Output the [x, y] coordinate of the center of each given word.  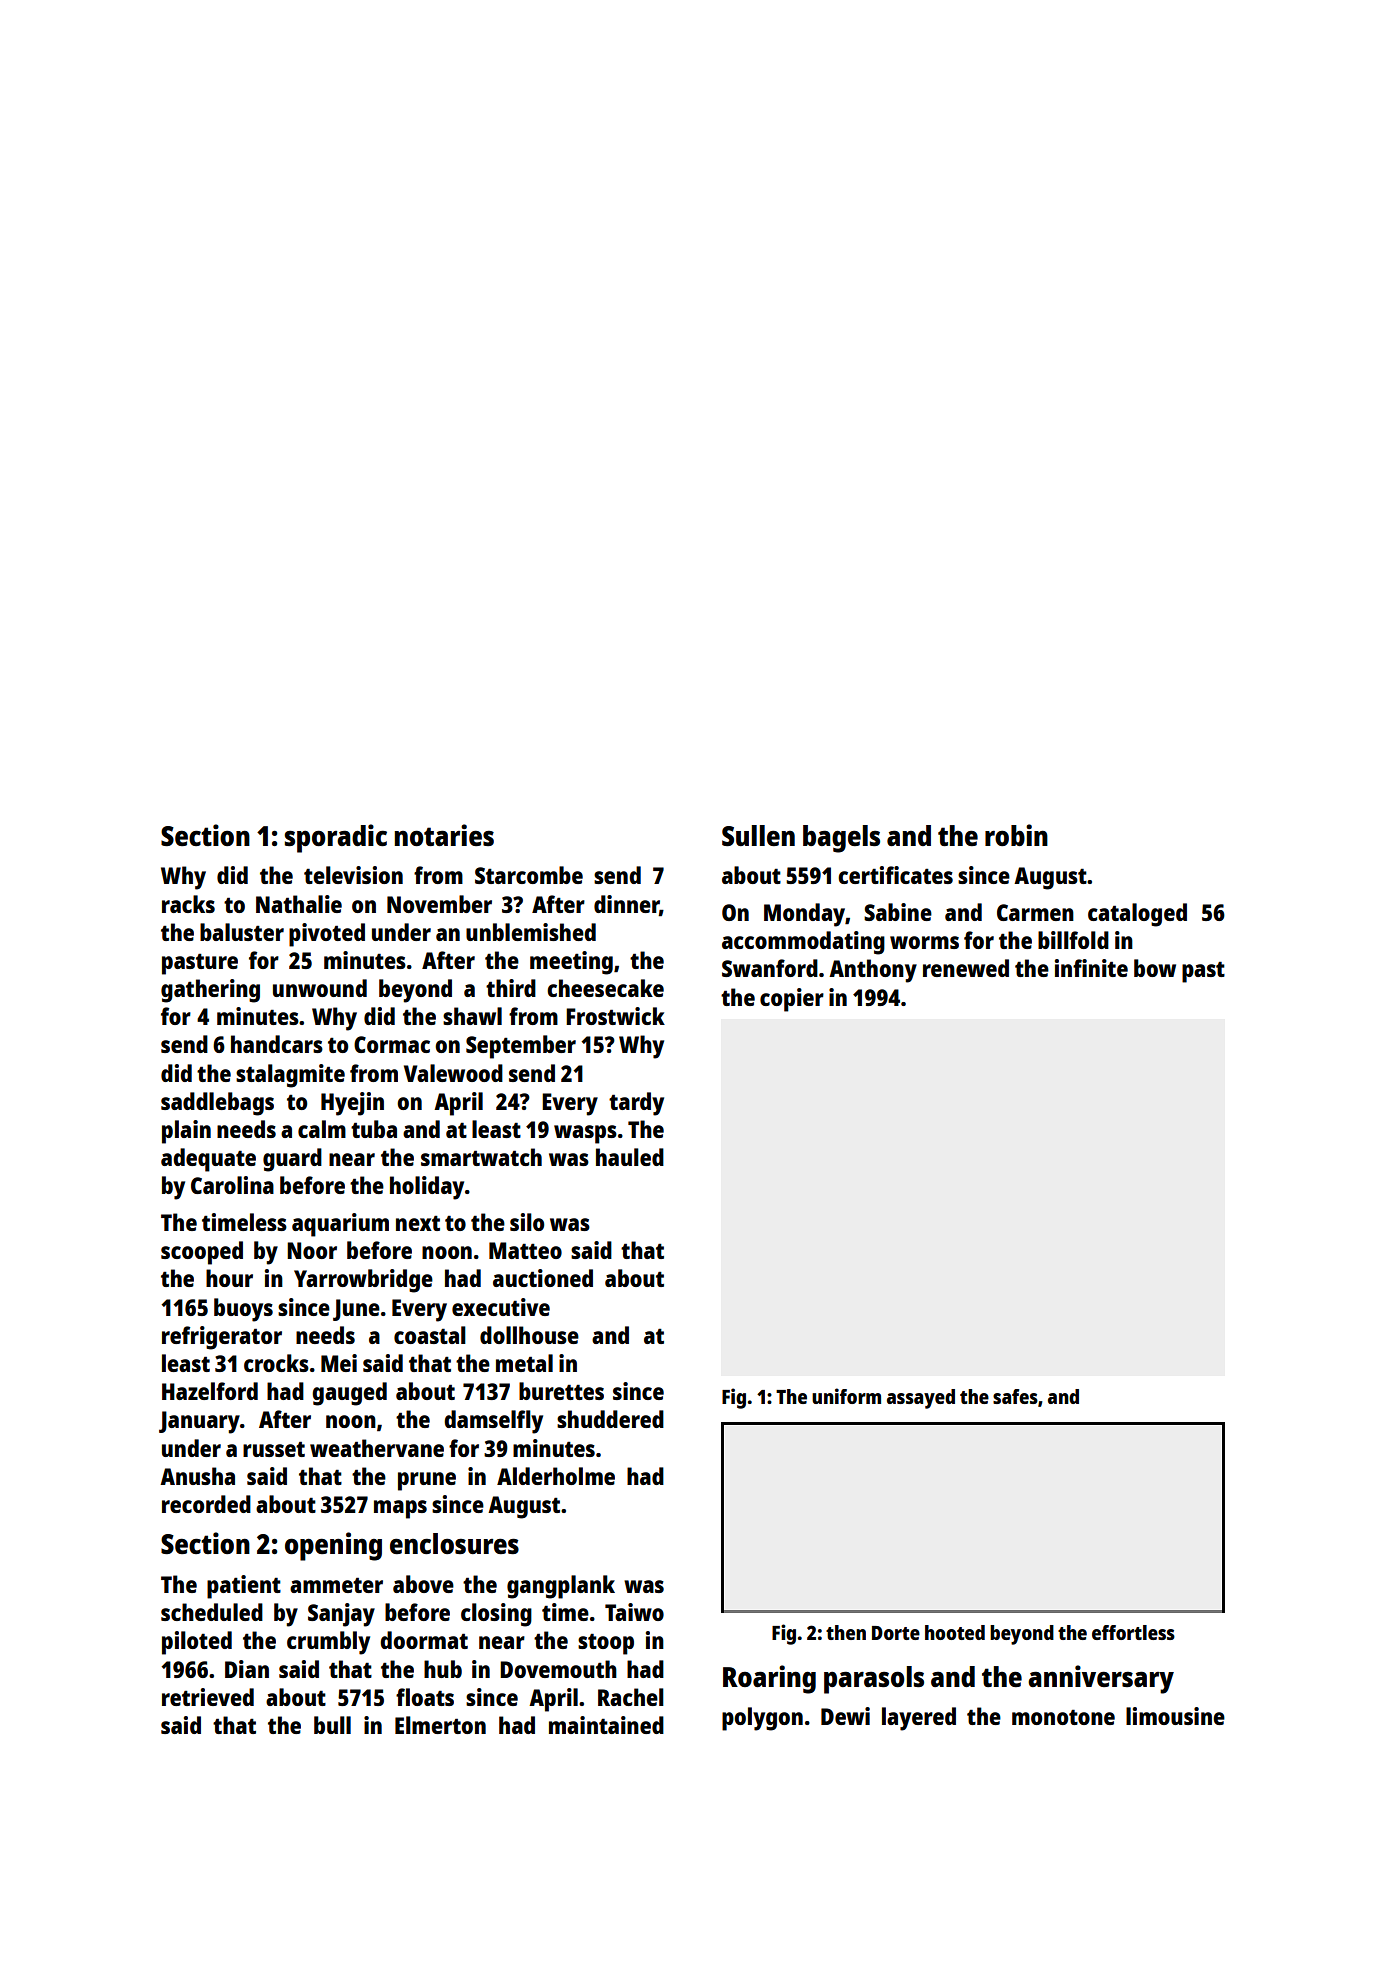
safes [1015, 1396]
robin [1016, 835]
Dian [247, 1669]
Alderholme [556, 1476]
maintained [606, 1725]
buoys [243, 1310]
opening [333, 1546]
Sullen [758, 835]
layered [919, 1719]
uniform [846, 1396]
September [521, 1047]
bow [1155, 968]
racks [188, 904]
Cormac [392, 1044]
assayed [921, 1399]
